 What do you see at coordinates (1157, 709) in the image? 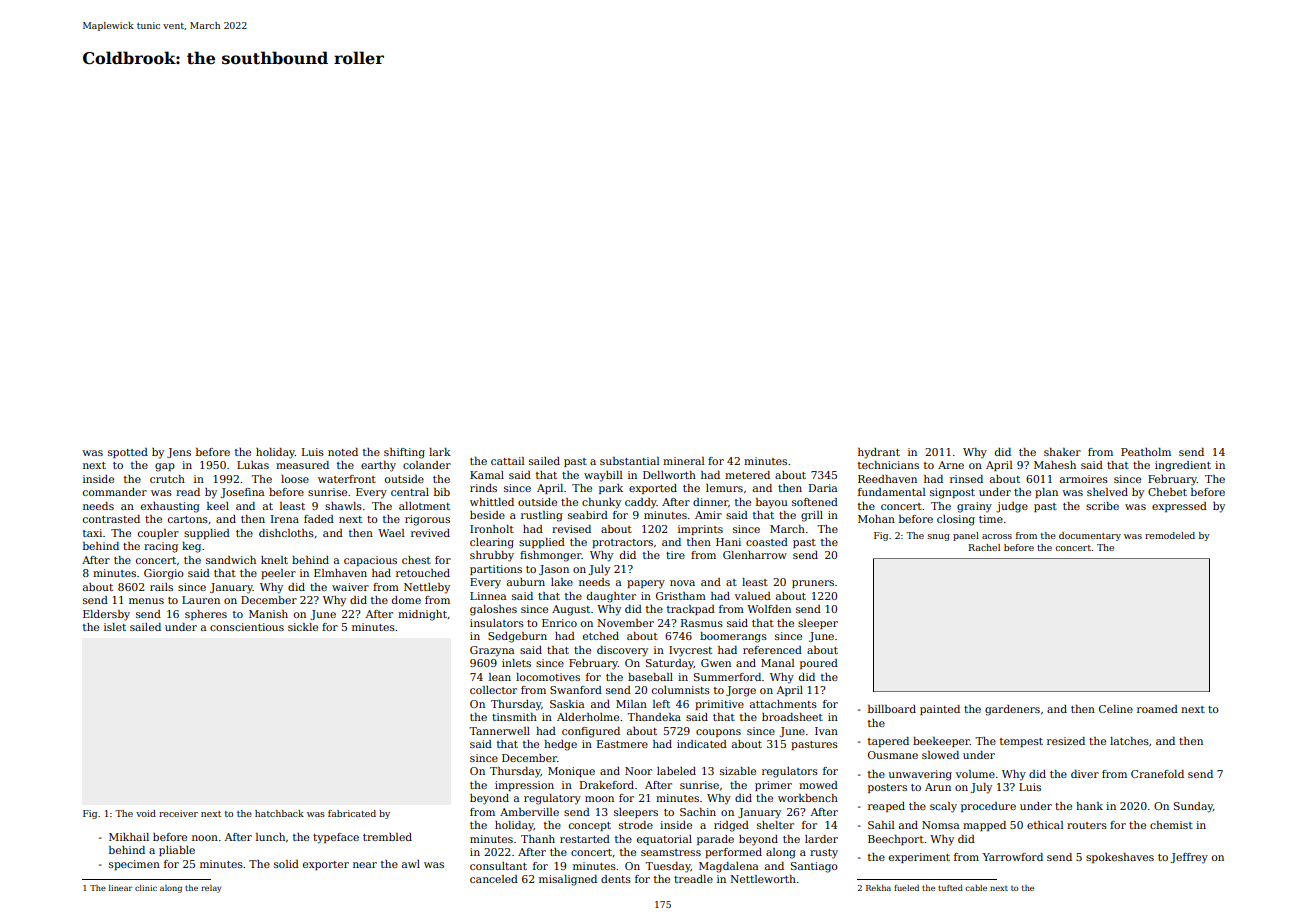
I see `roamed` at bounding box center [1157, 709].
